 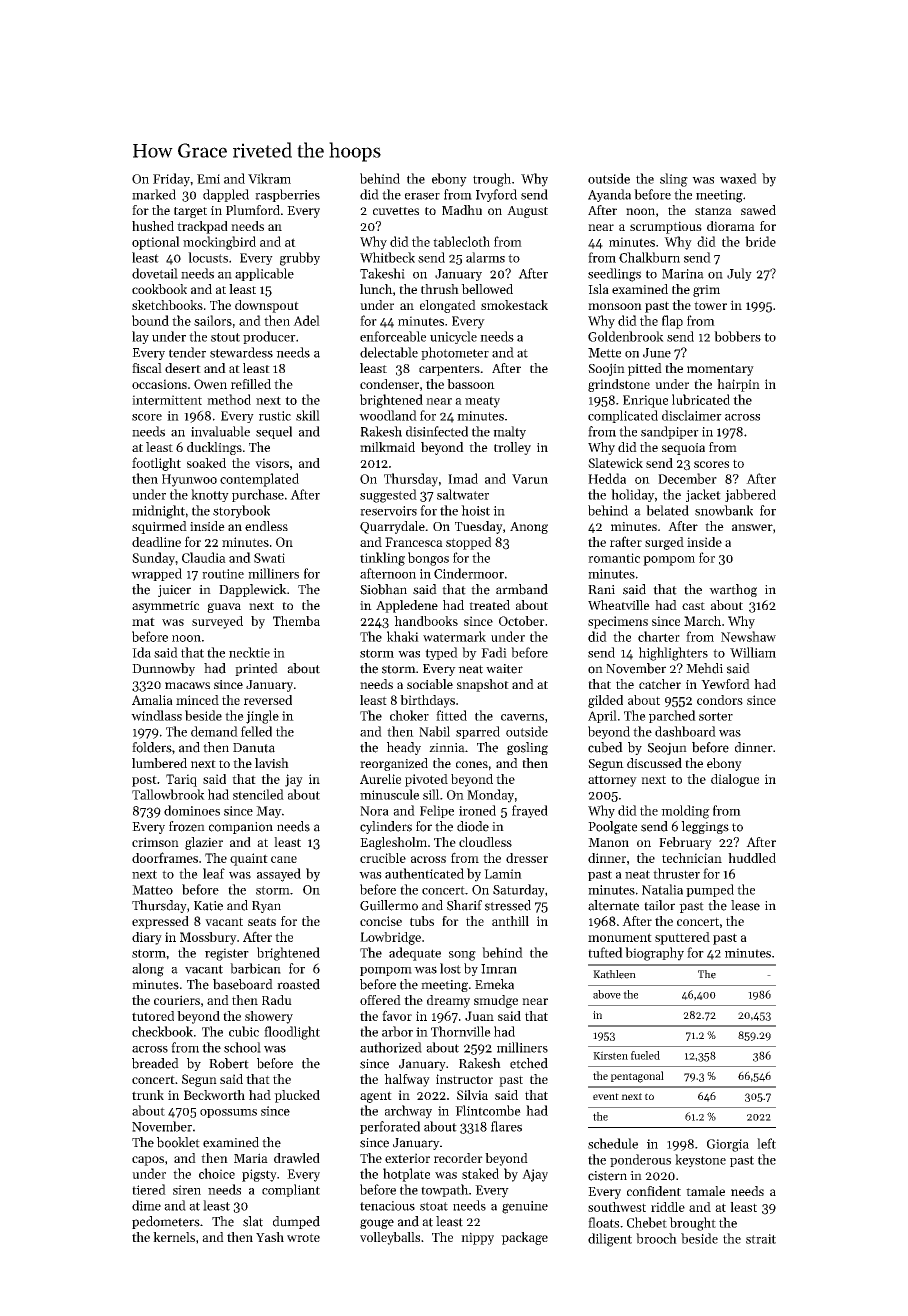 What do you see at coordinates (426, 780) in the screenshot?
I see `pivoted` at bounding box center [426, 780].
